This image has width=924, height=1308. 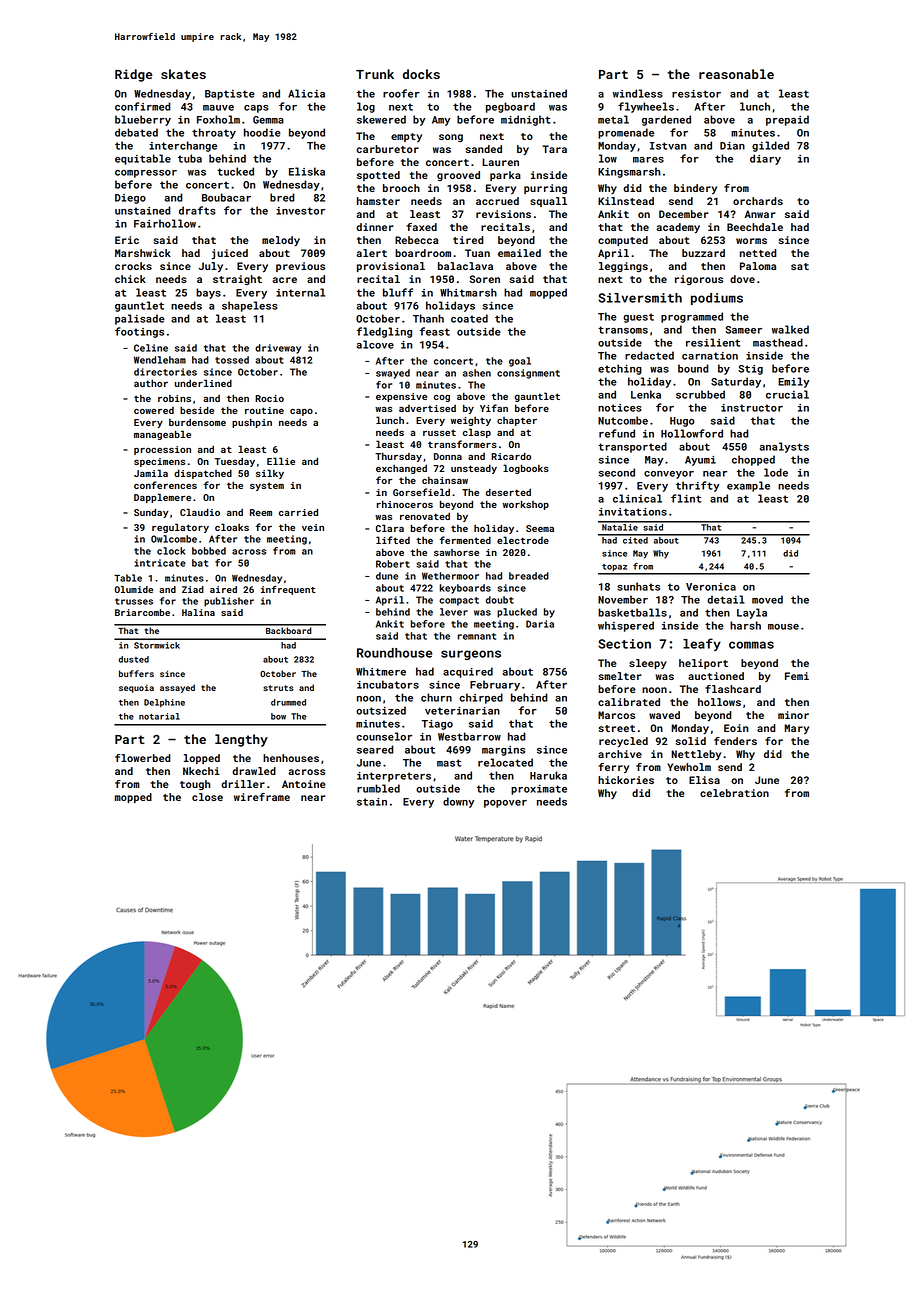 I want to click on Delphine, so click(x=164, y=703).
